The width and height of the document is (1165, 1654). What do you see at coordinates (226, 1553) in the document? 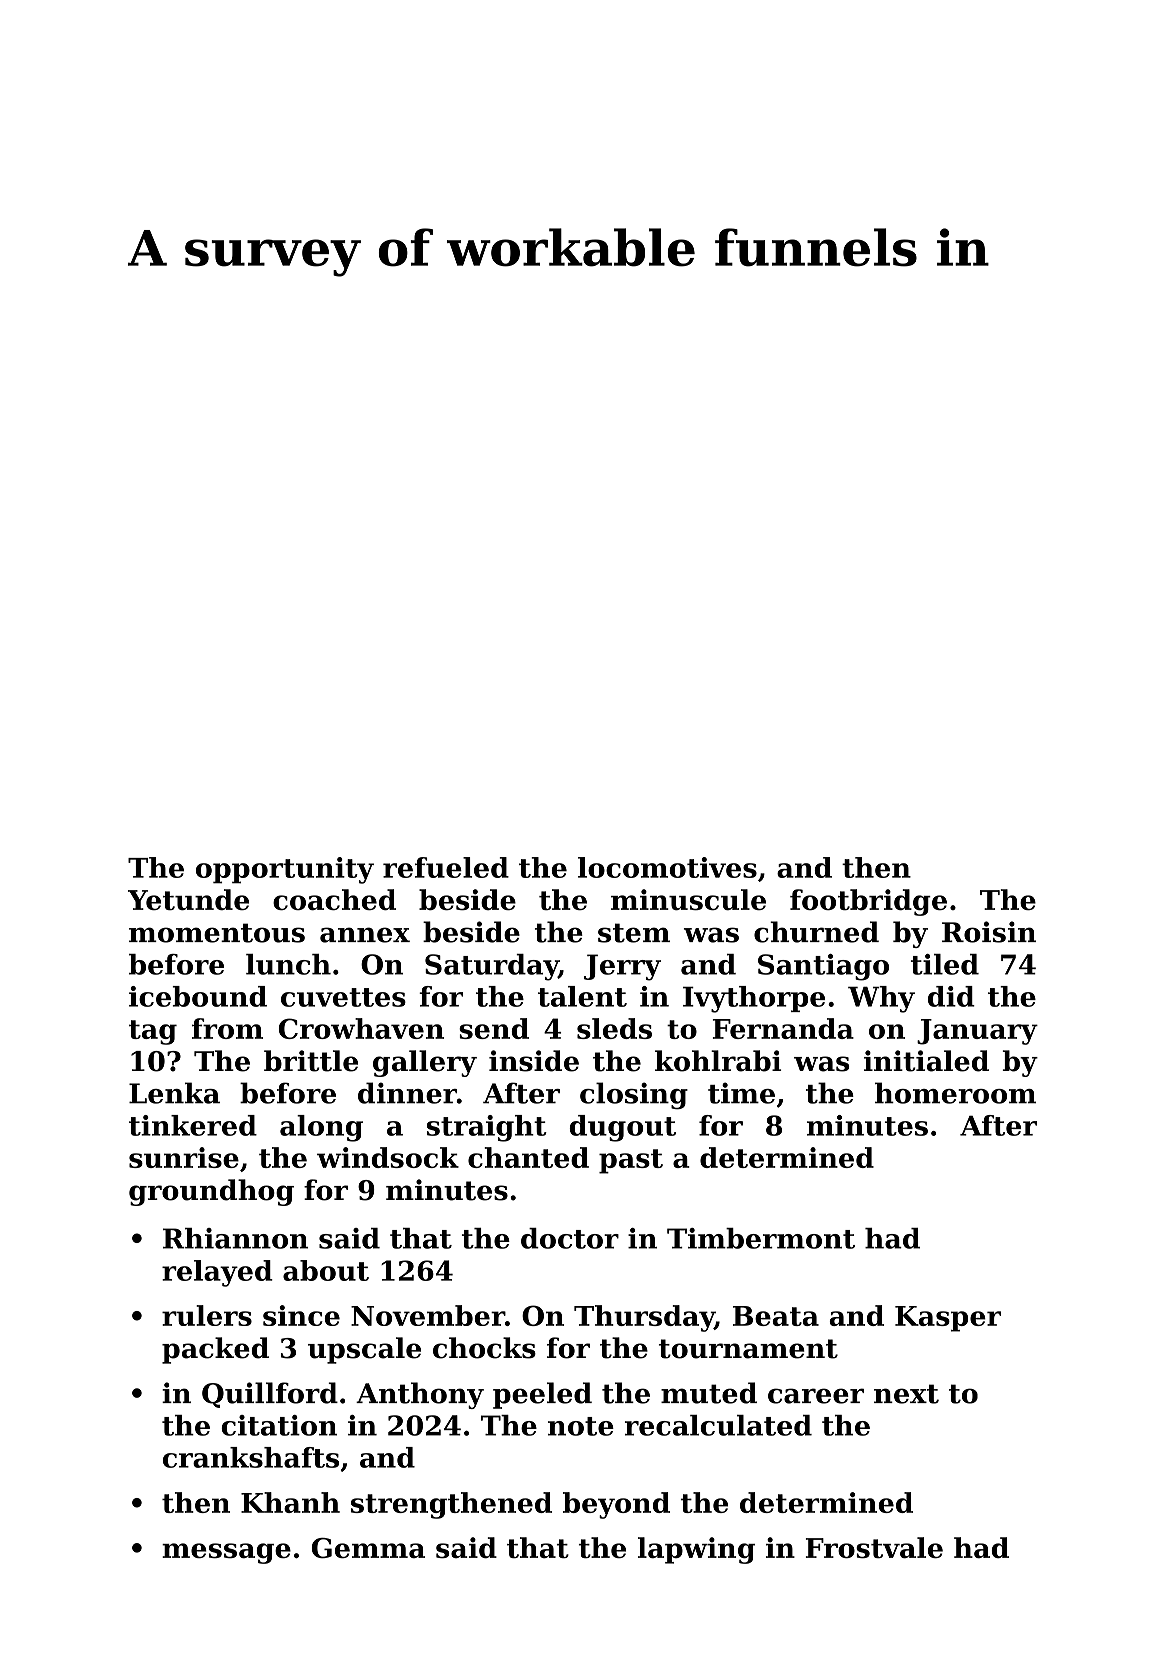
I see `message` at bounding box center [226, 1553].
